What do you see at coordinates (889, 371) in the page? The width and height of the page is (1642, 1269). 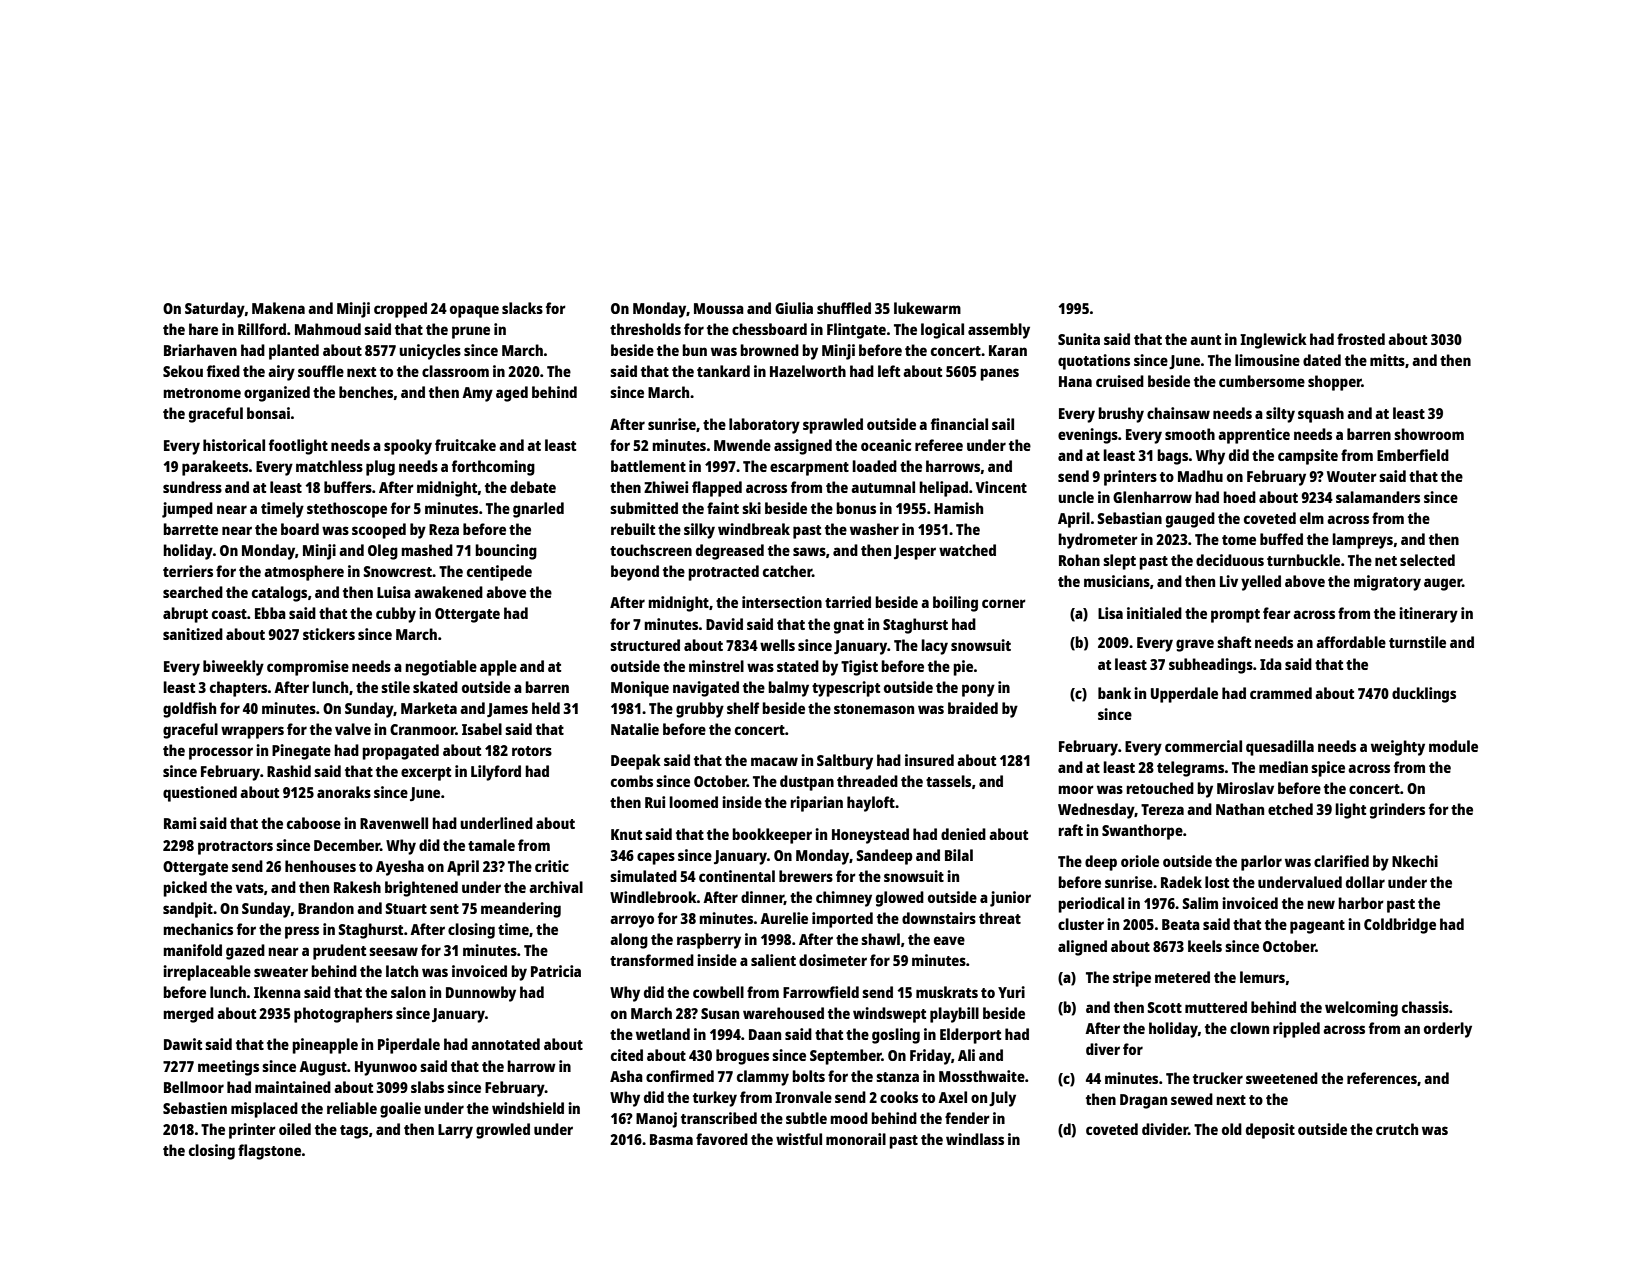 I see `left` at bounding box center [889, 371].
